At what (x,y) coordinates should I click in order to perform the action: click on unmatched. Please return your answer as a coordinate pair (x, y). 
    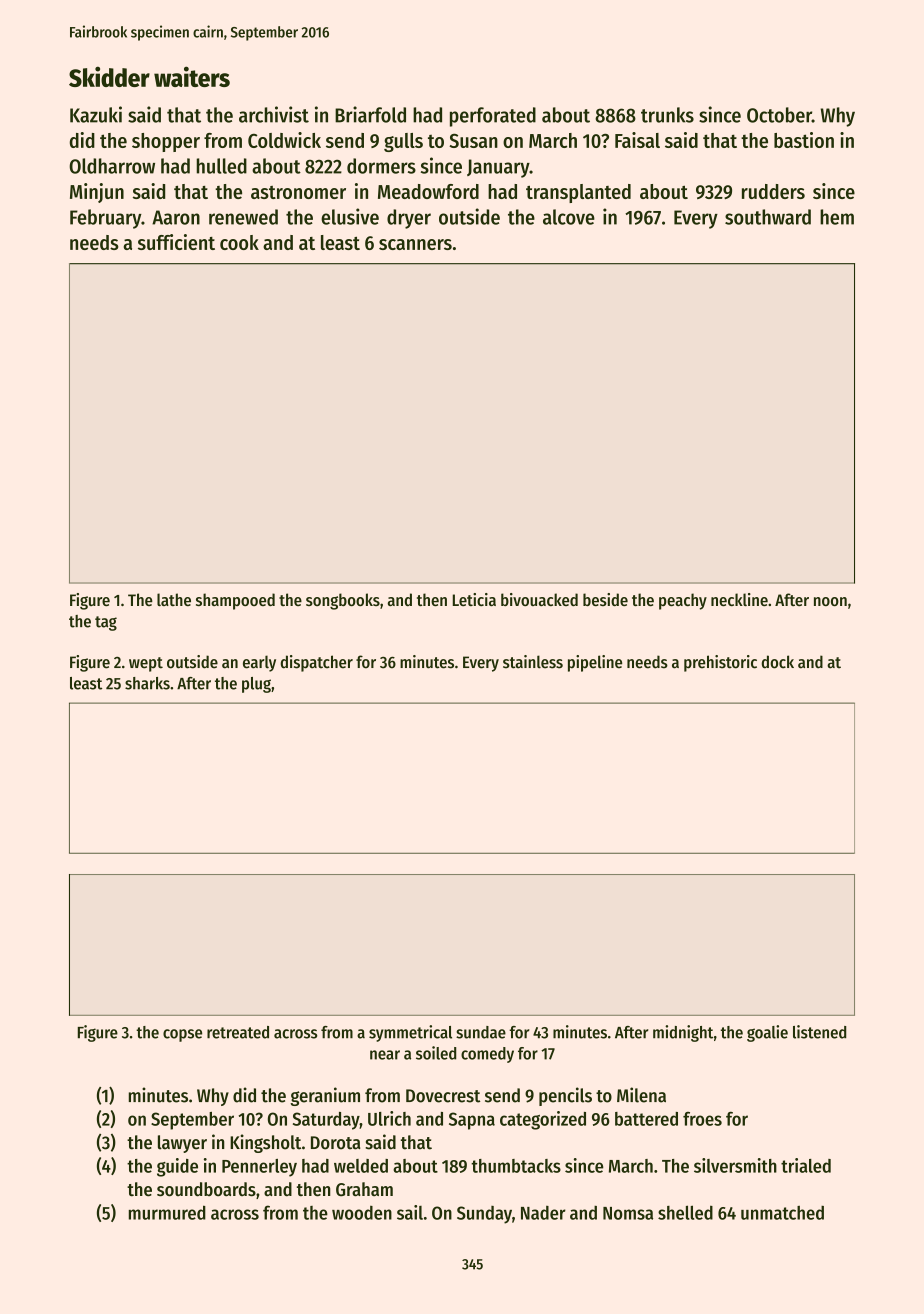
    Looking at the image, I should click on (782, 1213).
